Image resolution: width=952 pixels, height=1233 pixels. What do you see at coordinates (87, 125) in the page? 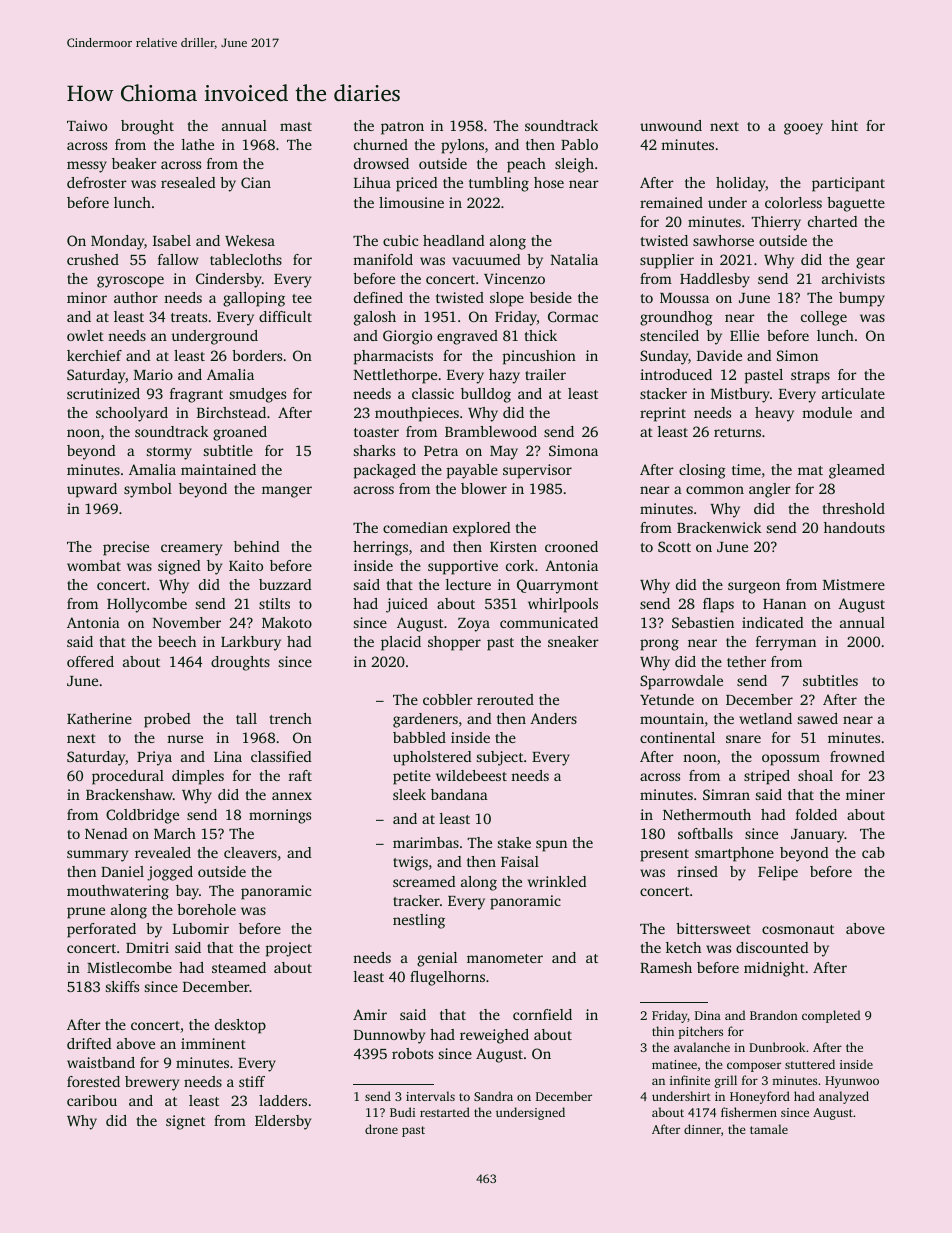
I see `Taiwo` at bounding box center [87, 125].
